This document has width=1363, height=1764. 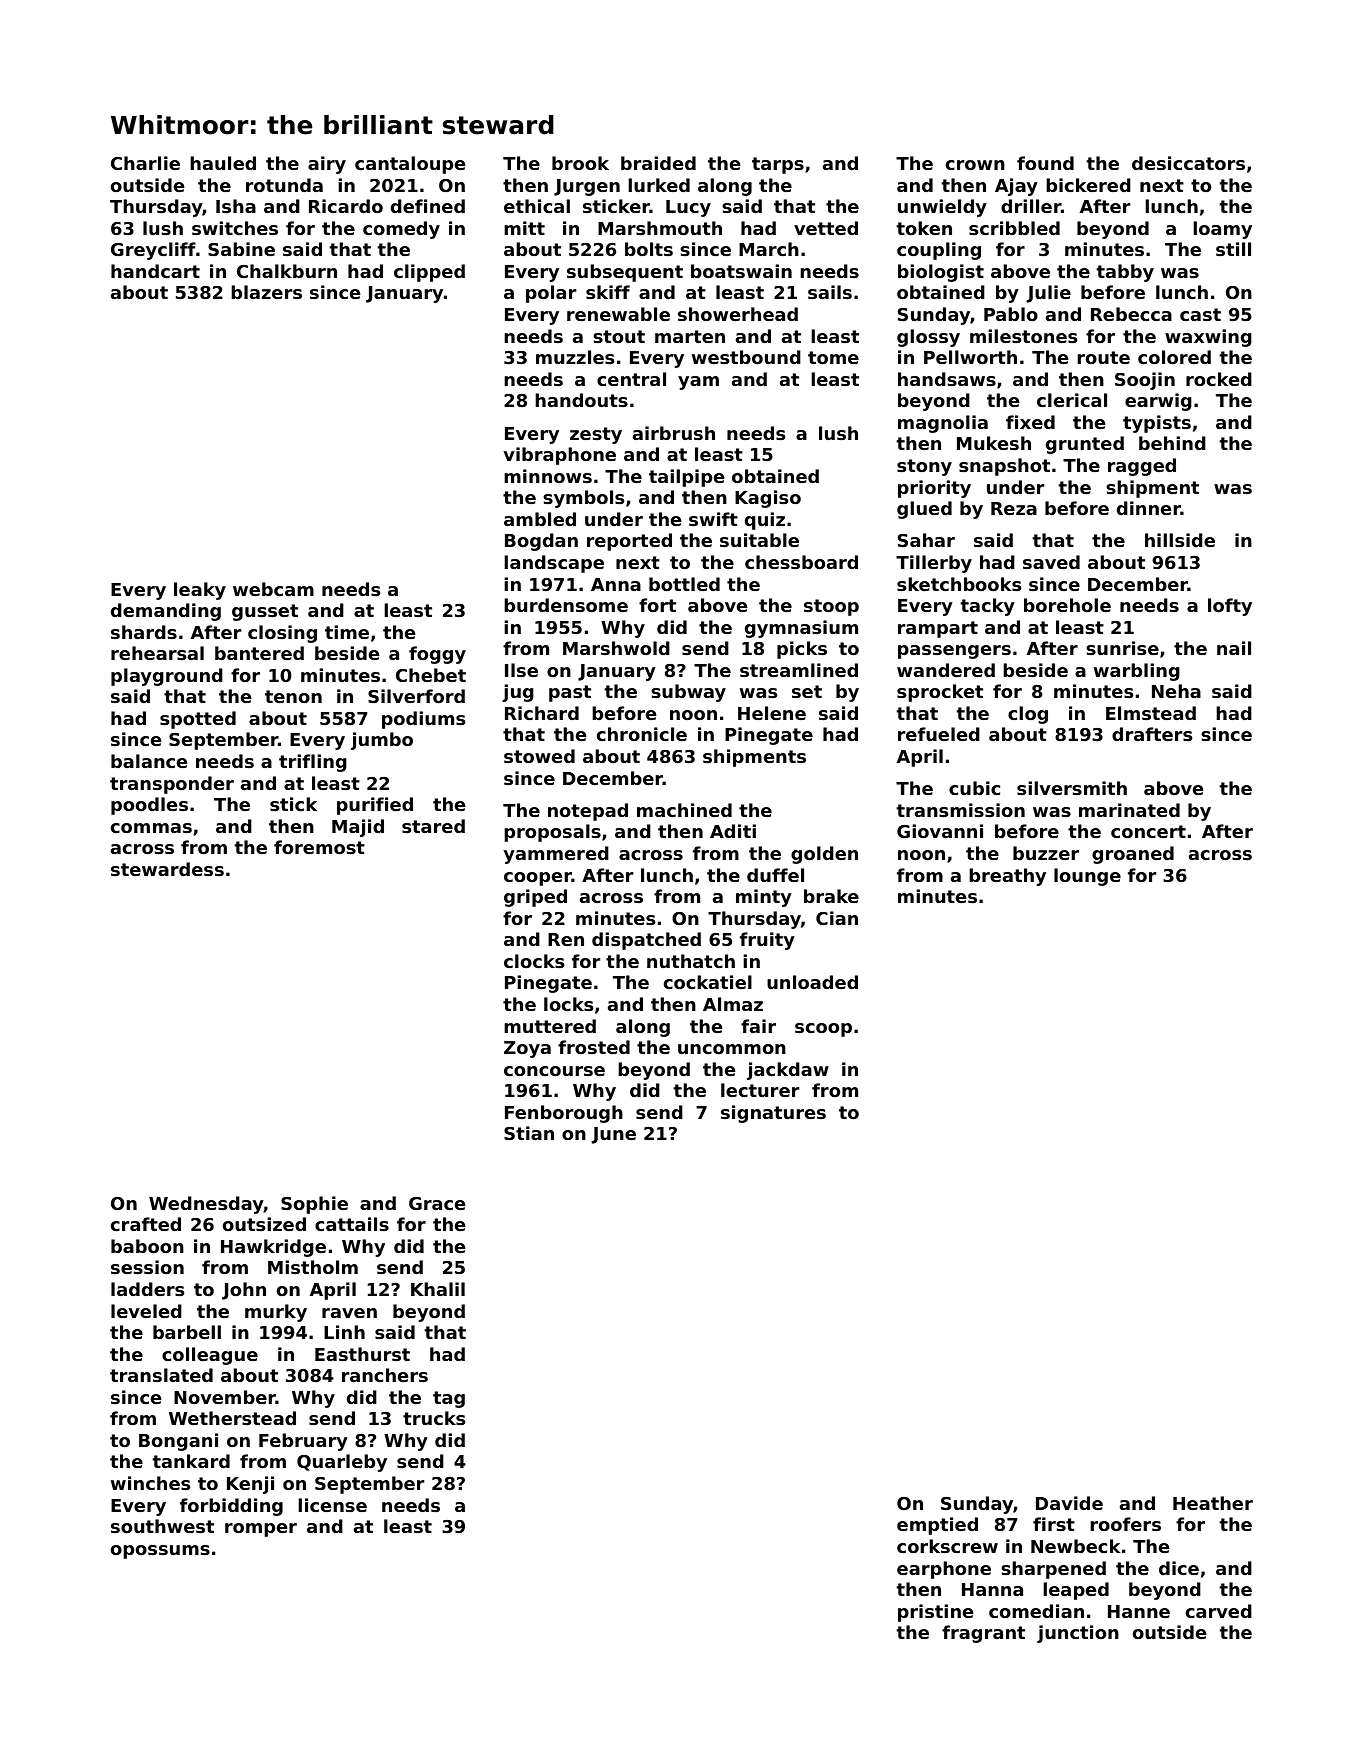 I want to click on foremost, so click(x=319, y=847).
